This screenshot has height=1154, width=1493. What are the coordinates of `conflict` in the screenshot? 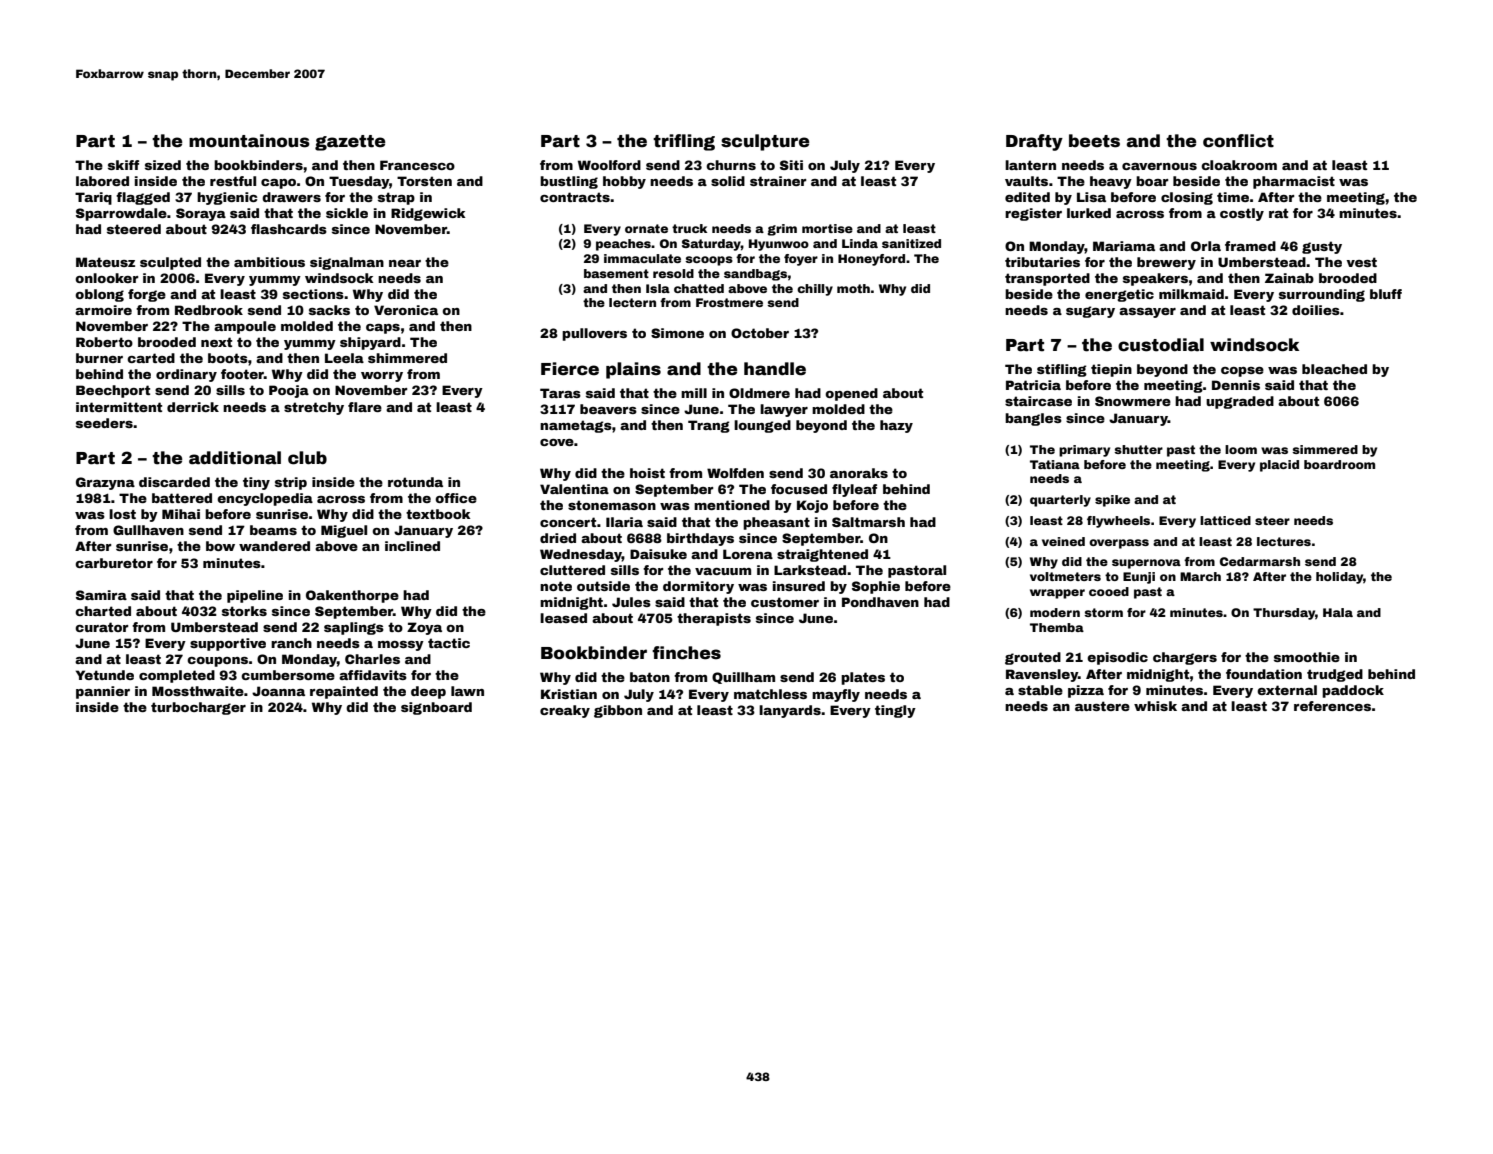 It's located at (1238, 141).
